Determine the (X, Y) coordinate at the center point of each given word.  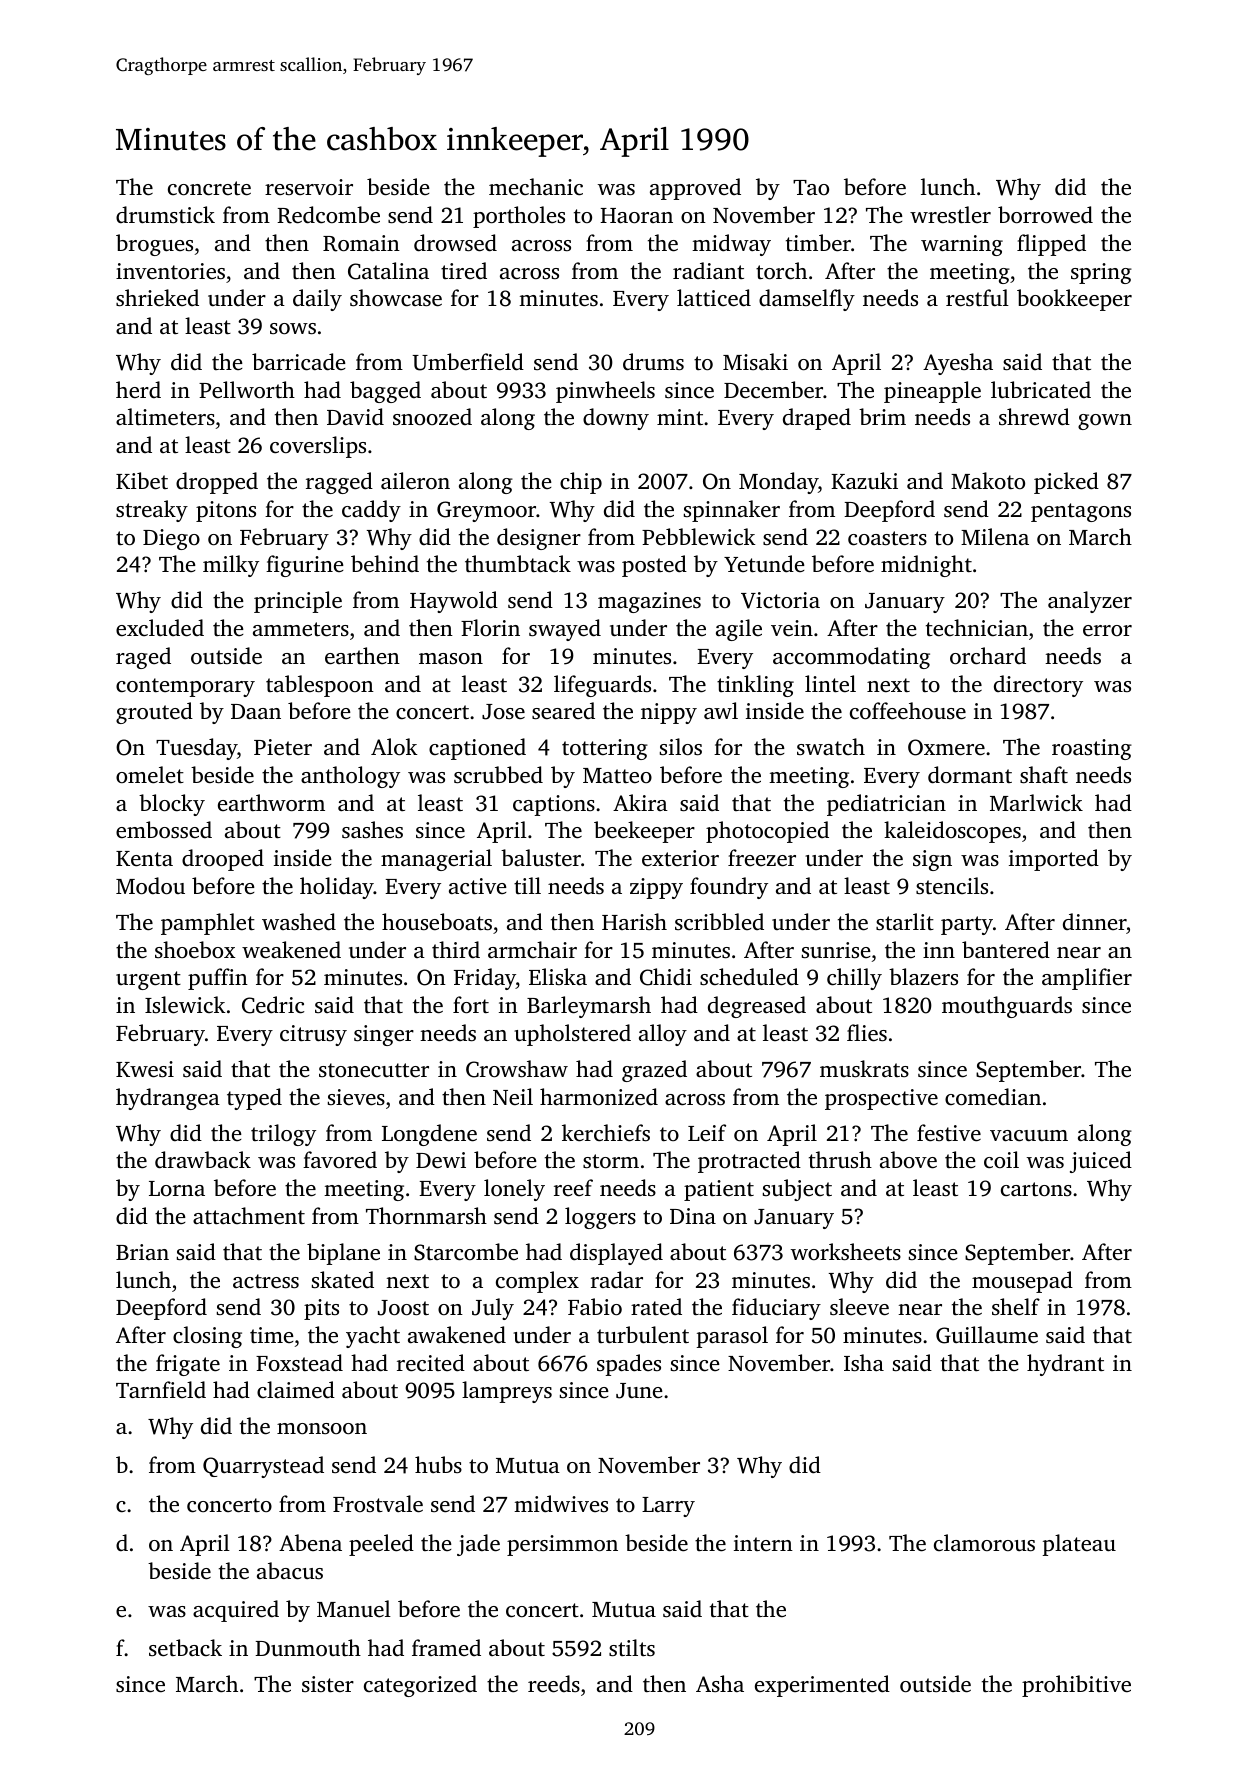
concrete (209, 188)
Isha (864, 1363)
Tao (811, 187)
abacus (290, 1571)
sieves (356, 1097)
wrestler (950, 215)
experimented (822, 1686)
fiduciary (776, 1309)
